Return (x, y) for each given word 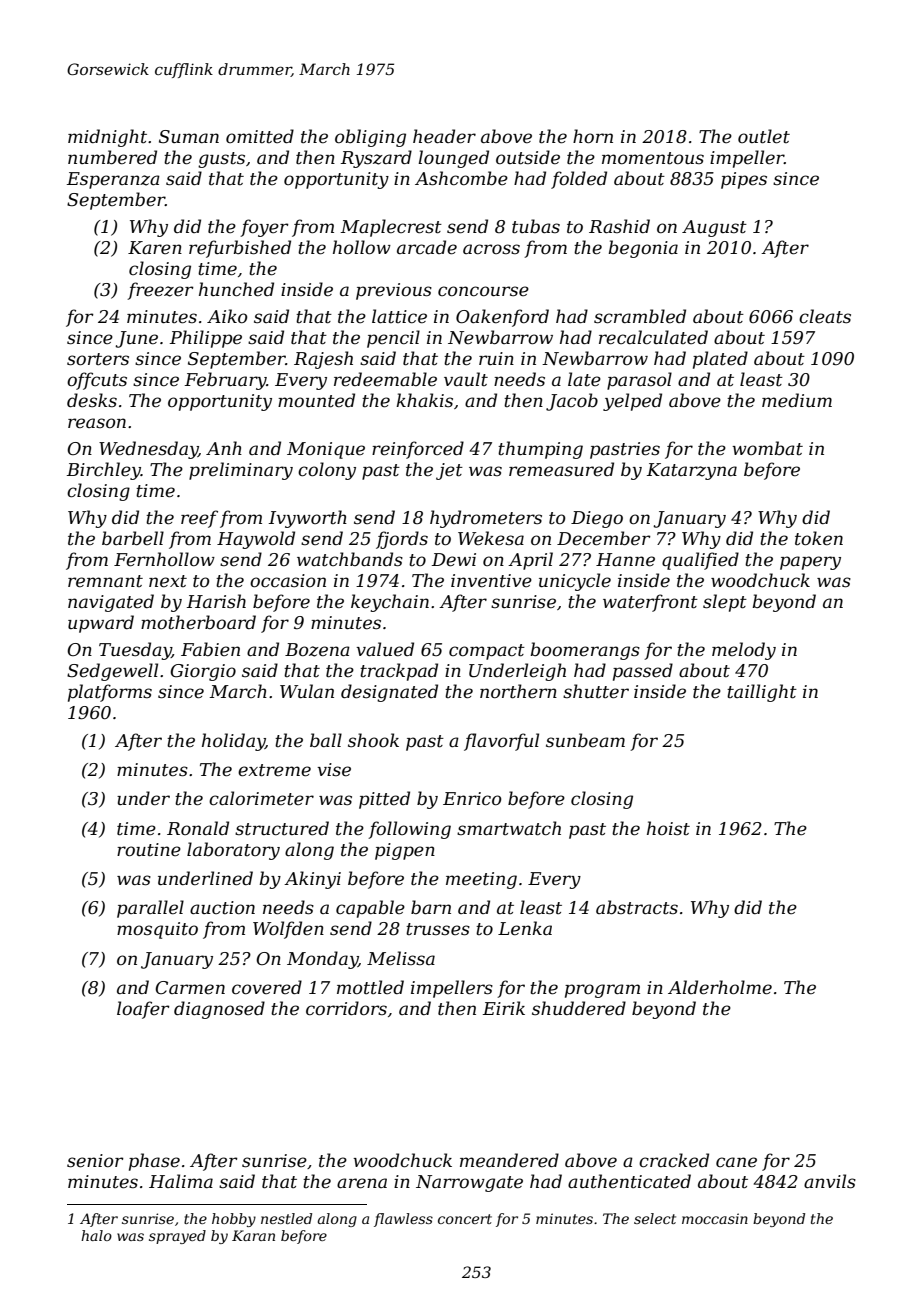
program (602, 991)
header (444, 136)
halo (96, 1235)
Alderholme (720, 987)
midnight (107, 138)
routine (149, 849)
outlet (764, 136)
